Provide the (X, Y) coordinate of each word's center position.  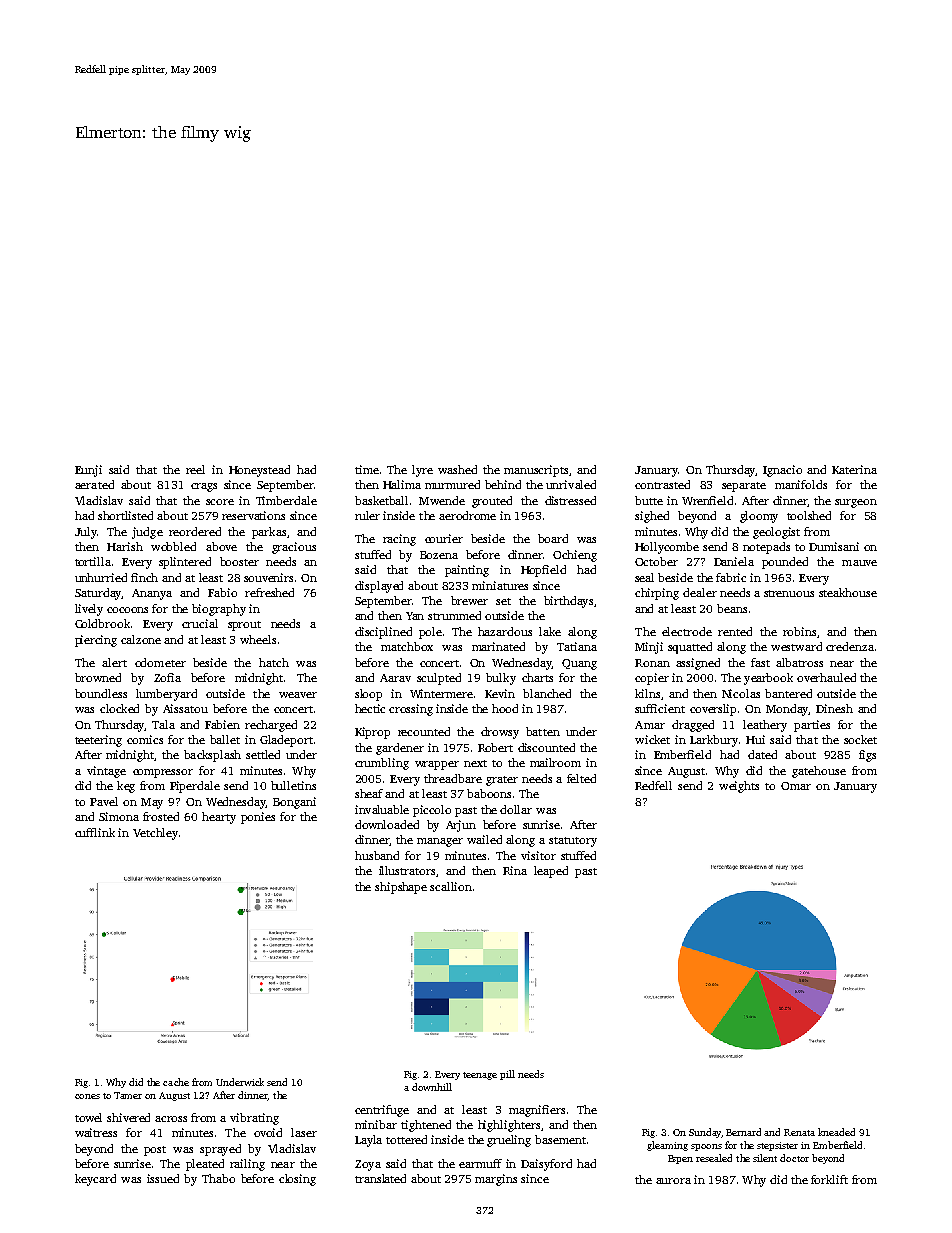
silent (765, 1158)
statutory (573, 842)
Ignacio (782, 471)
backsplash (212, 756)
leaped (551, 872)
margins (496, 1180)
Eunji (88, 471)
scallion (451, 886)
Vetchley (155, 834)
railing (247, 1165)
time (367, 469)
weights (739, 787)
